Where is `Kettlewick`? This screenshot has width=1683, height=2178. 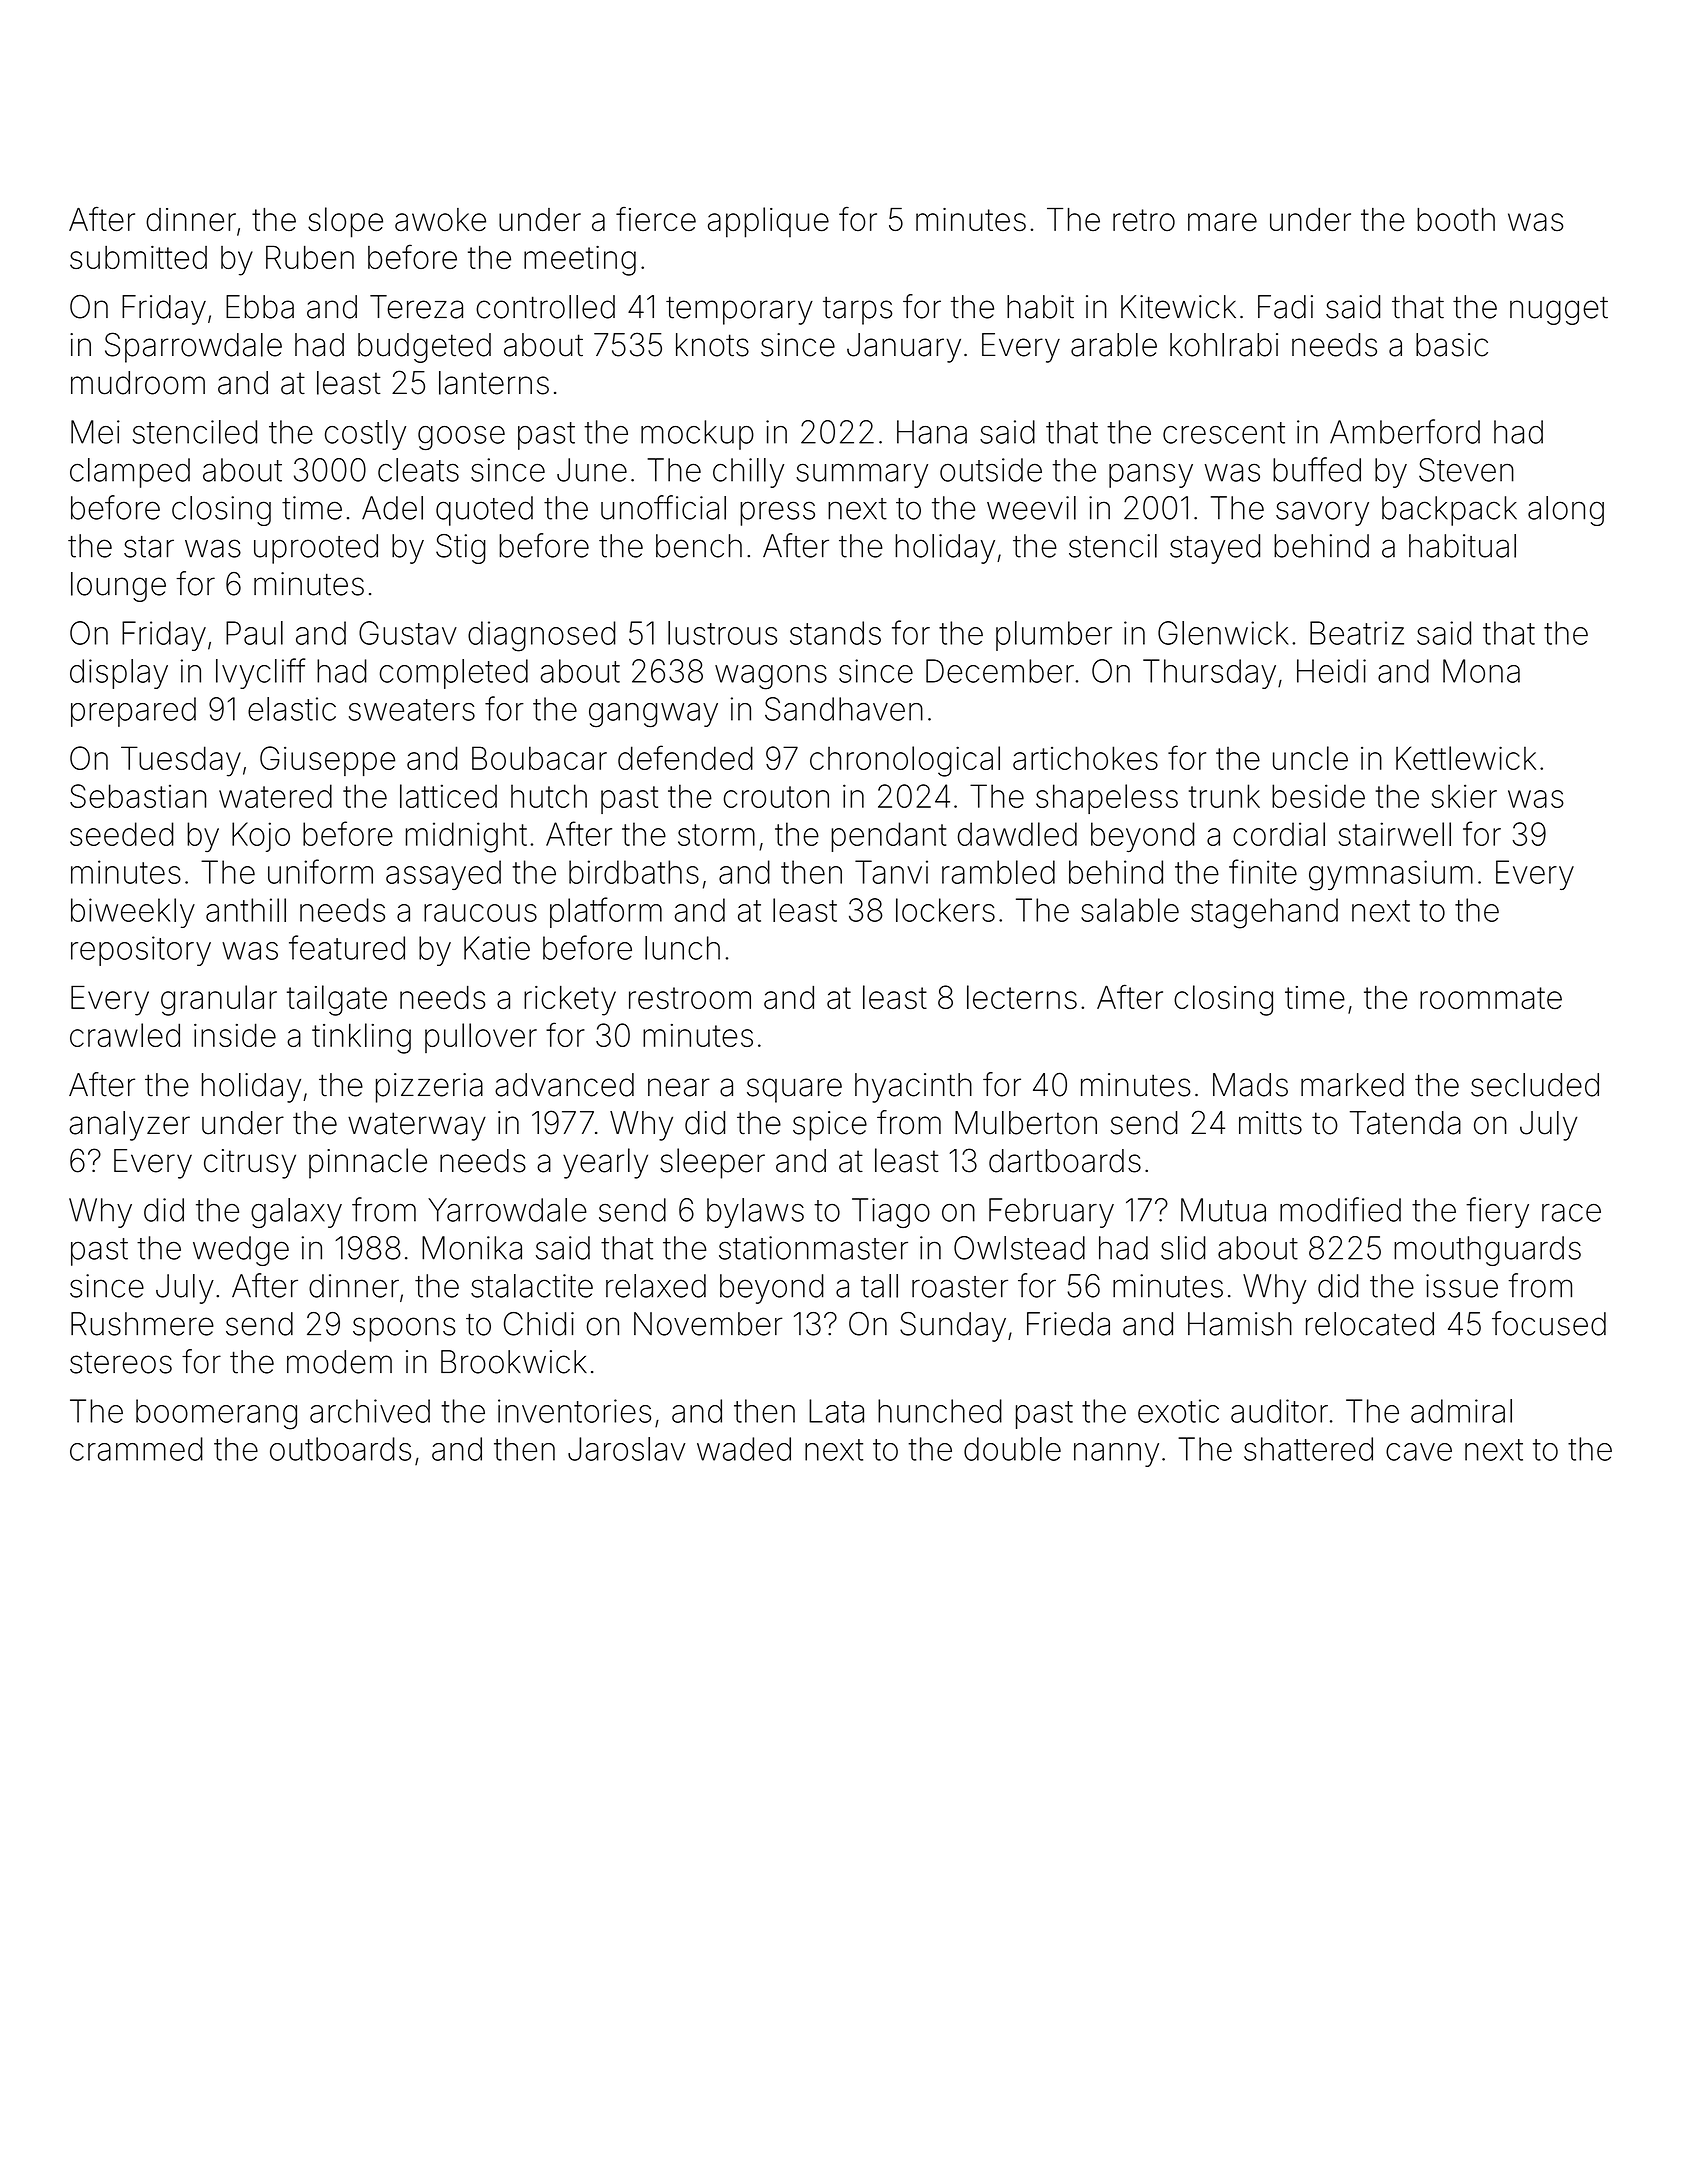 Kettlewick is located at coordinates (1466, 758).
